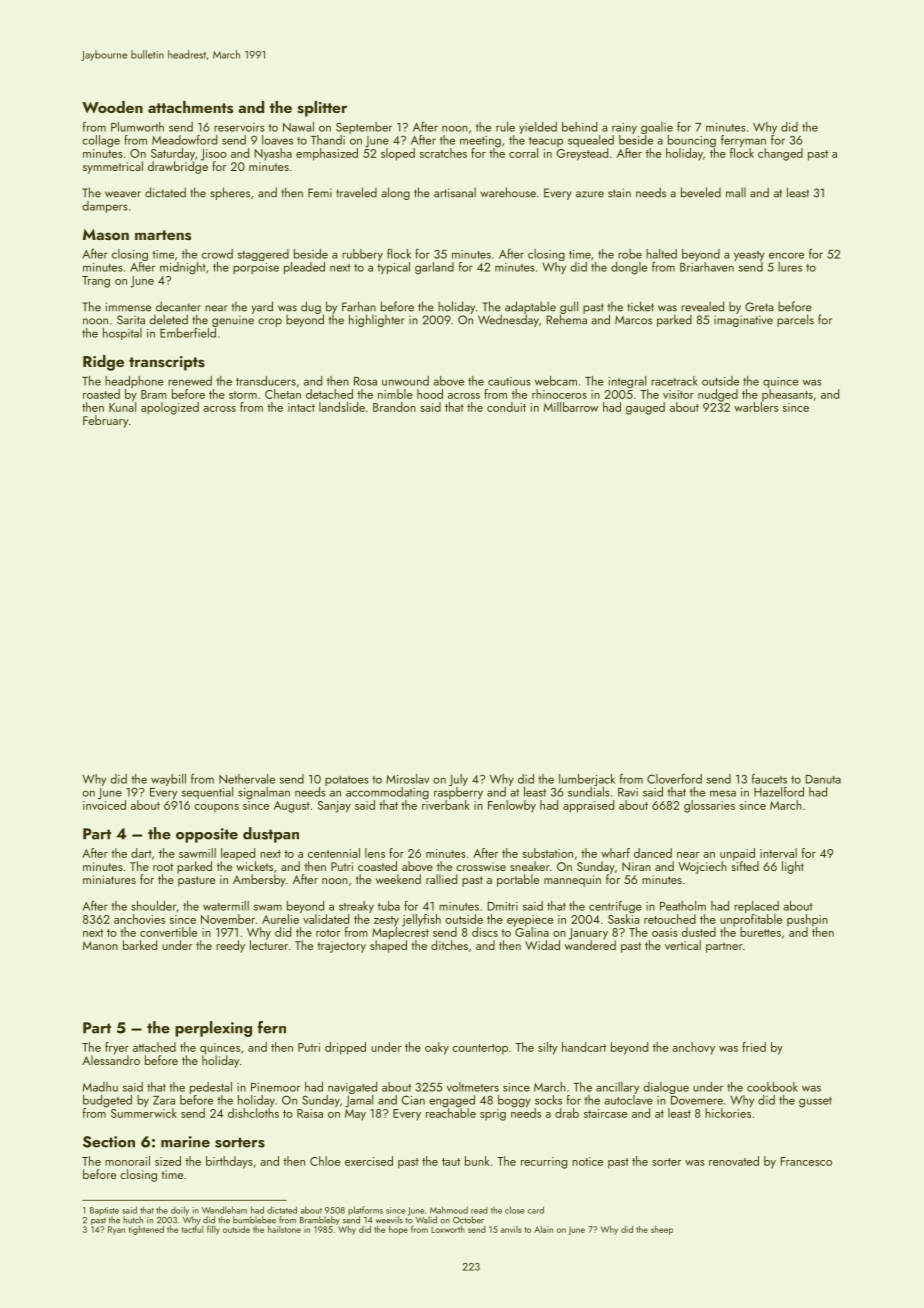  I want to click on Baptiste, so click(104, 1211).
